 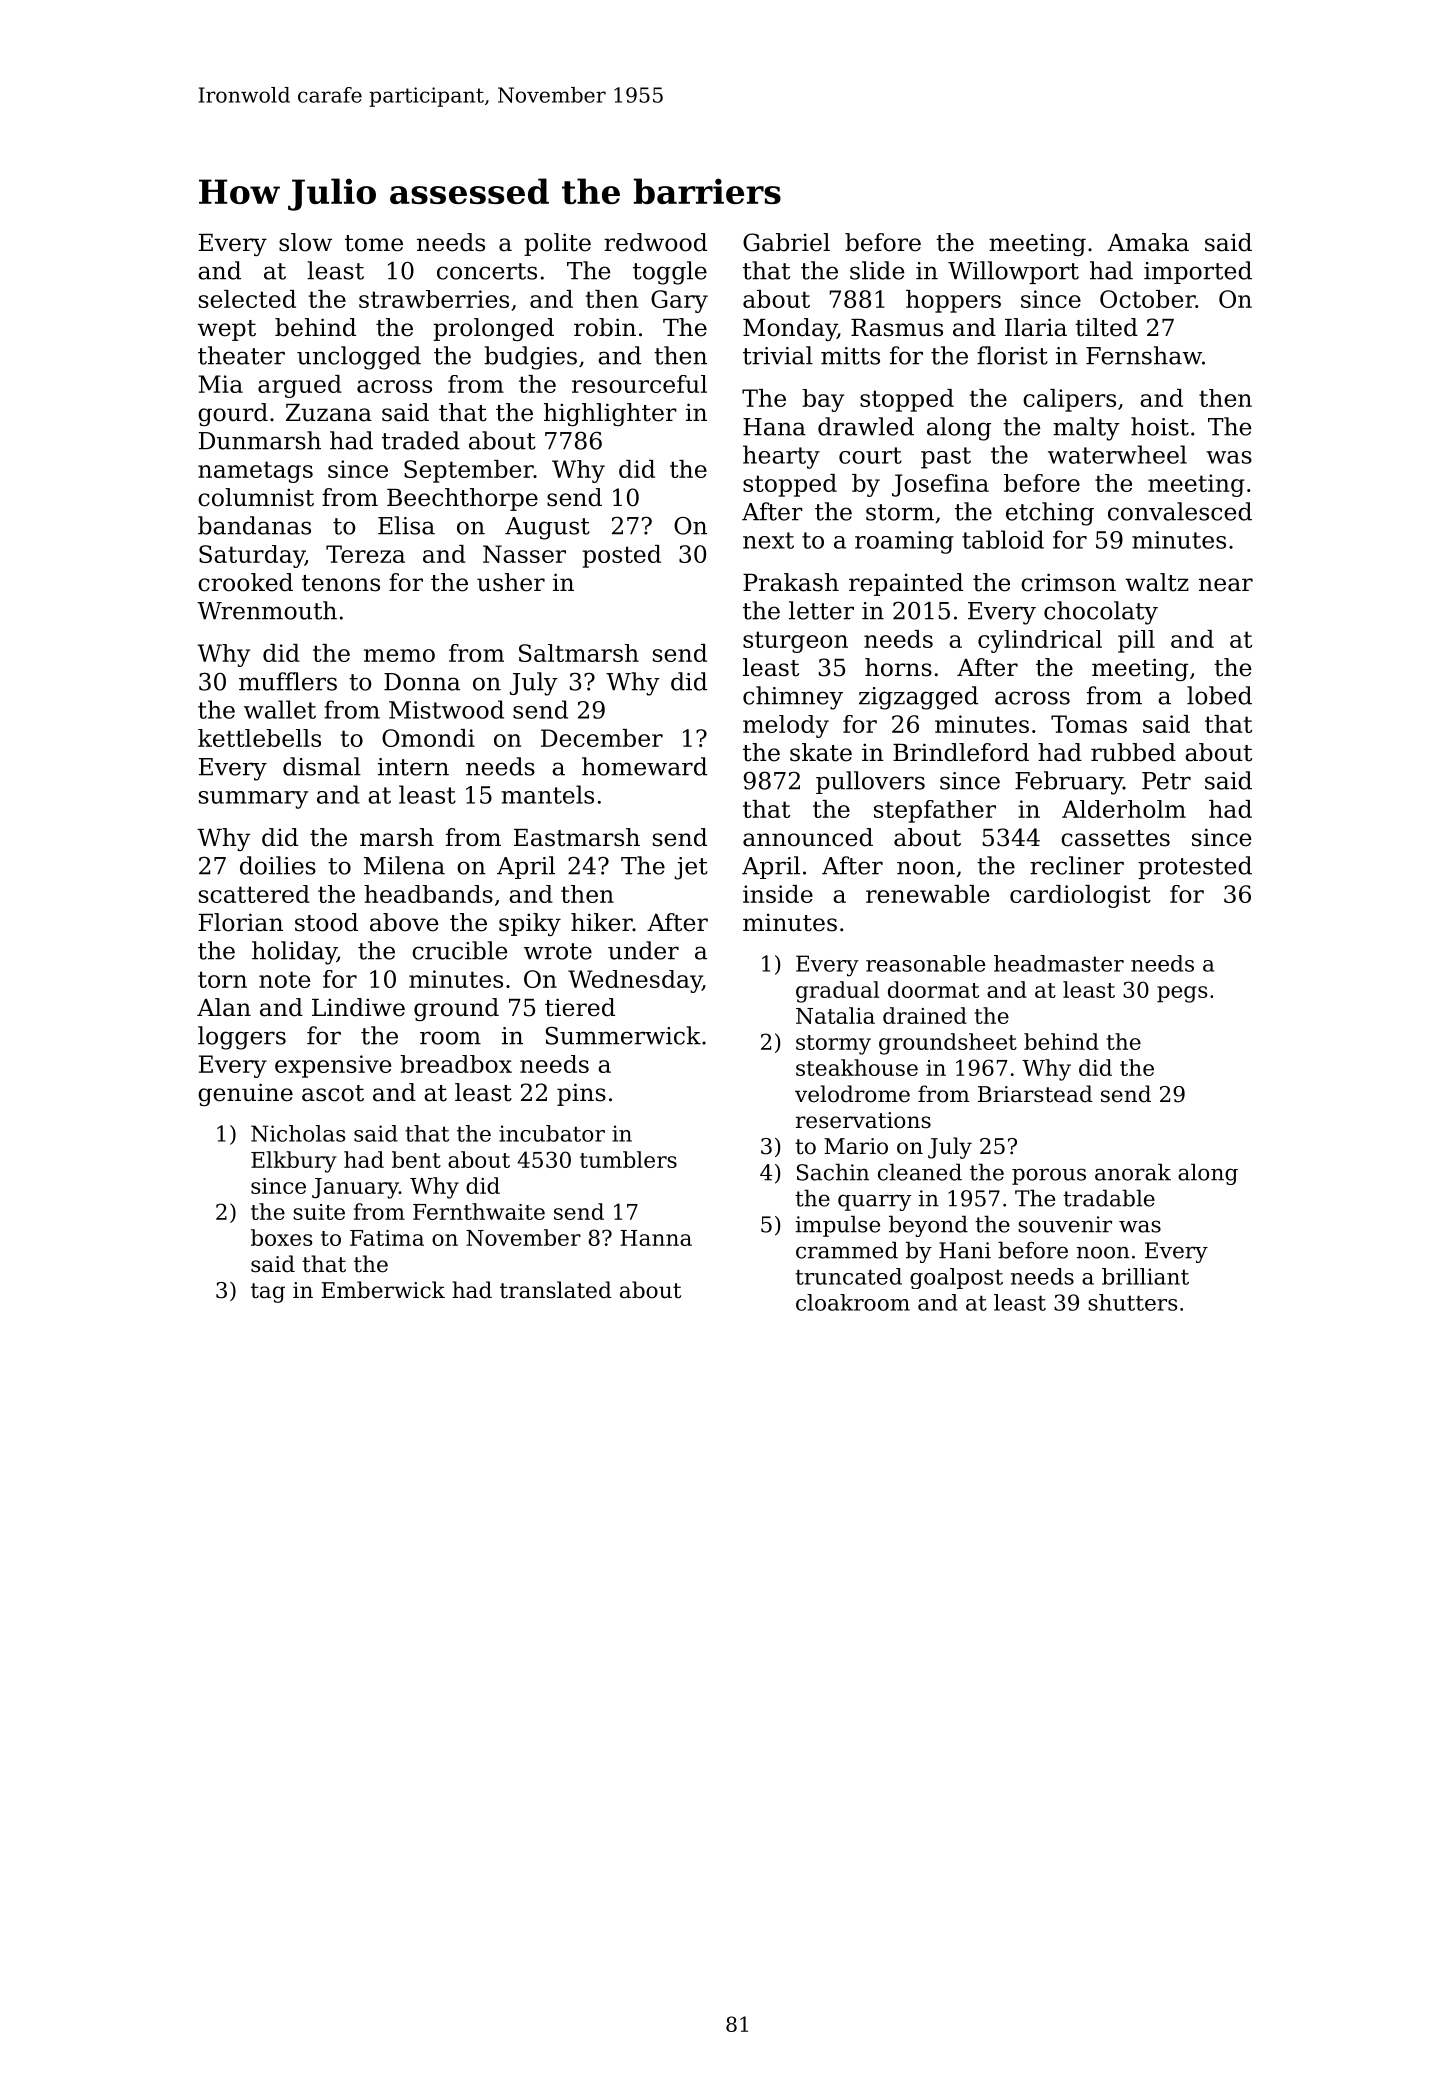 What do you see at coordinates (1148, 242) in the screenshot?
I see `Amaka` at bounding box center [1148, 242].
